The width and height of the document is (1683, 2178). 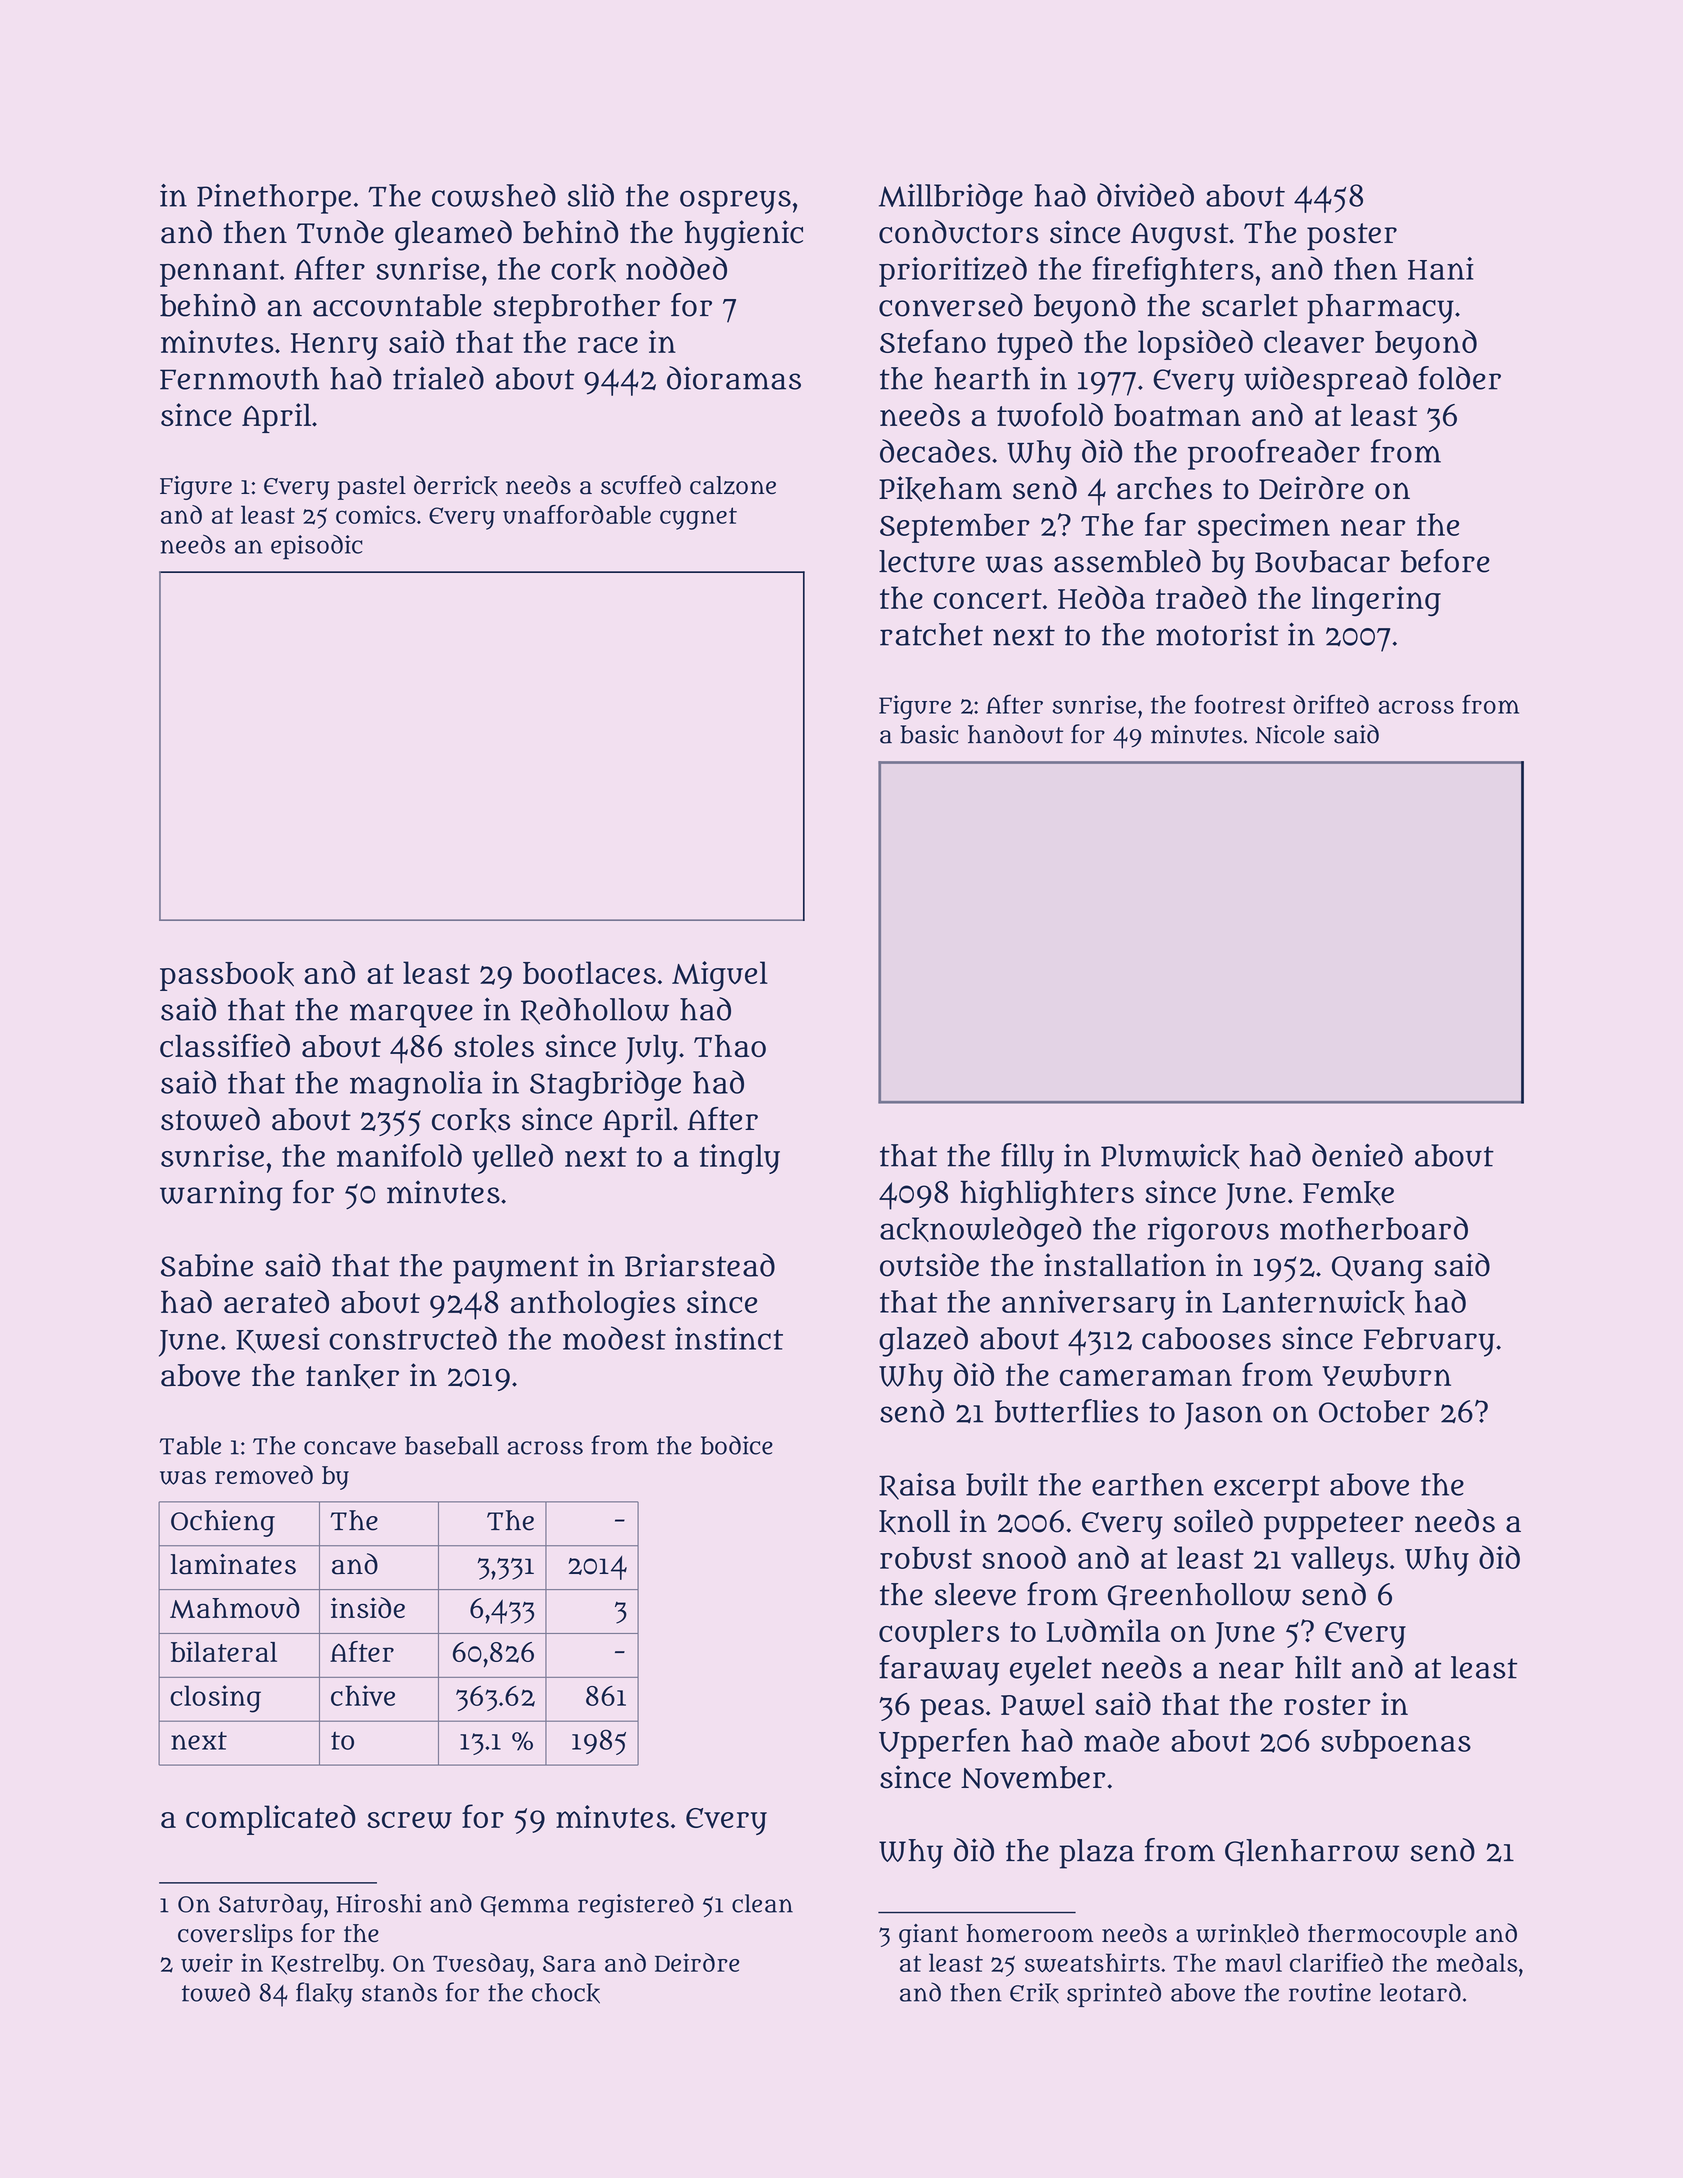 What do you see at coordinates (1357, 1155) in the document?
I see `denied` at bounding box center [1357, 1155].
